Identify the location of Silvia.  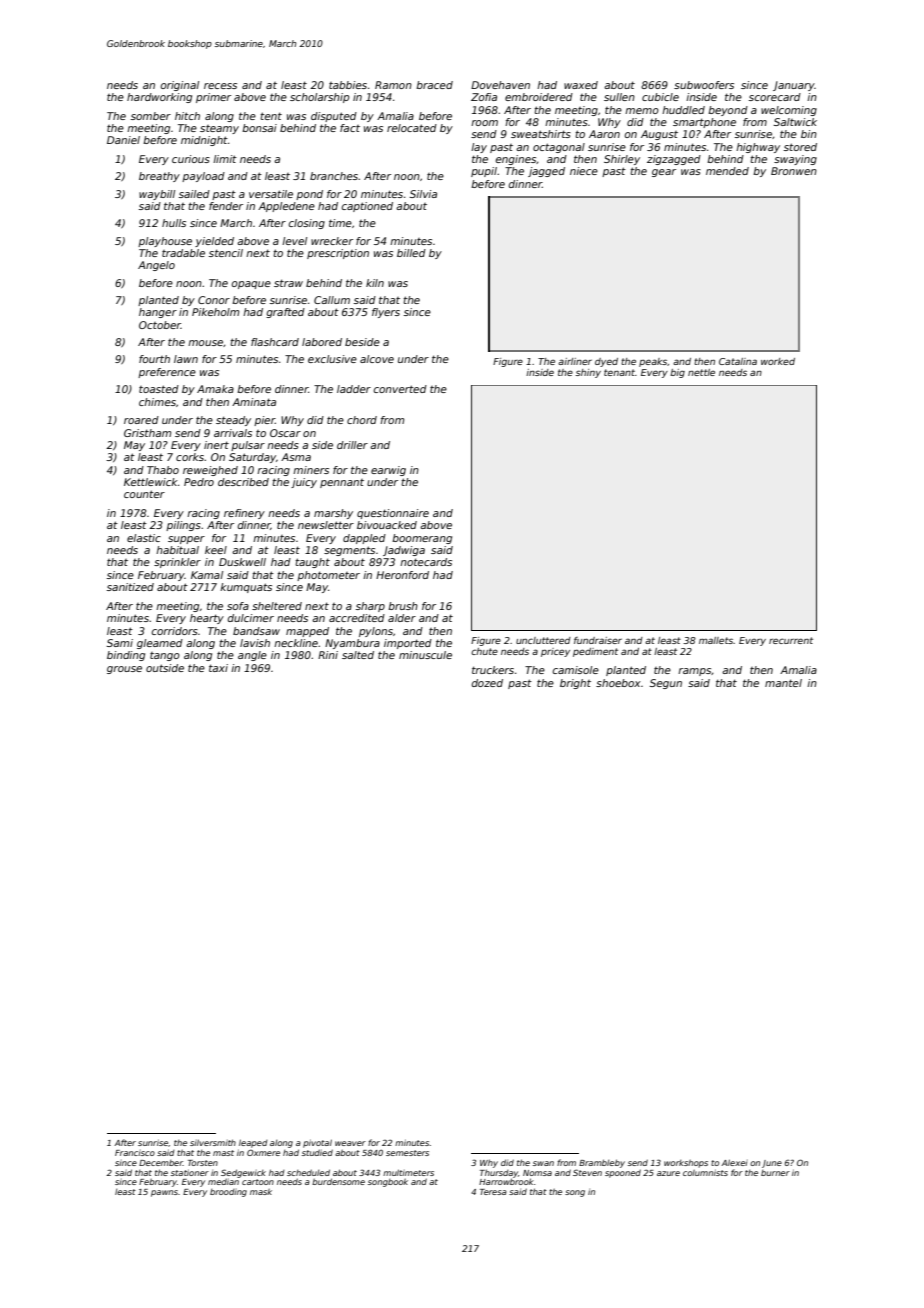
(423, 194).
